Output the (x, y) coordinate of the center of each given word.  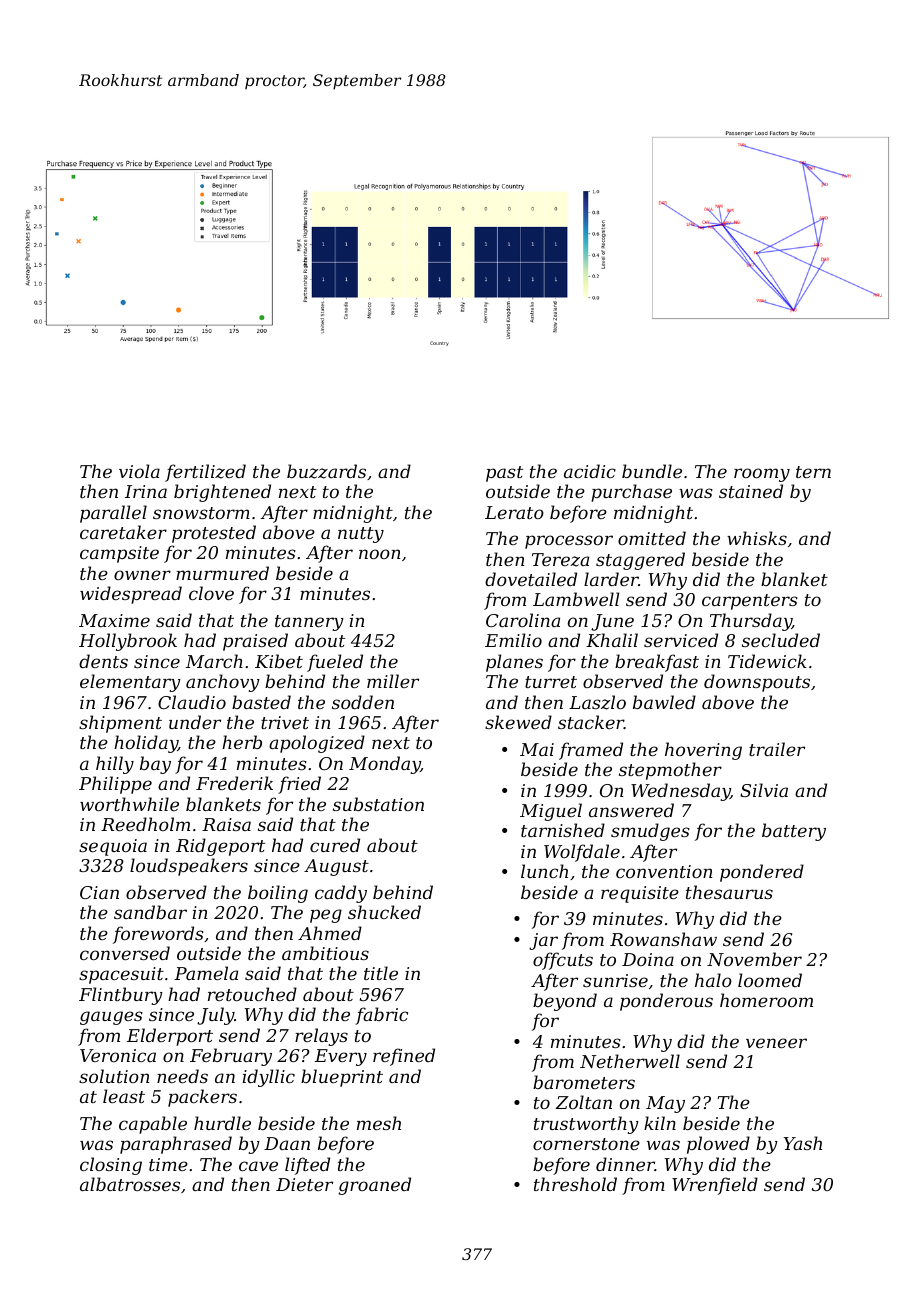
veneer (776, 1043)
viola (139, 471)
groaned (375, 1186)
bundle (652, 471)
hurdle (222, 1123)
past (504, 474)
